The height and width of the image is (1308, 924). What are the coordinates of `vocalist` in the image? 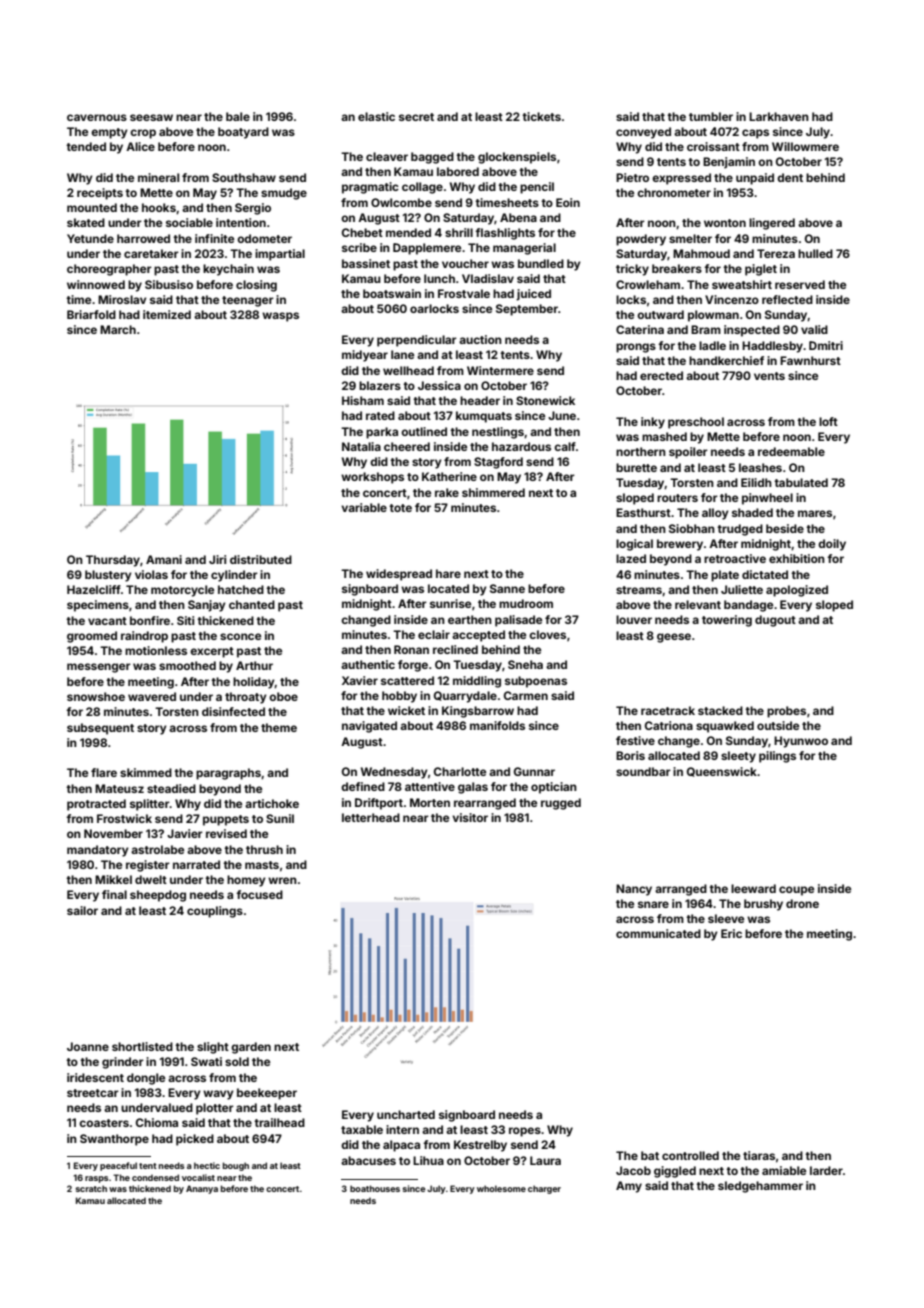 It's located at (198, 1177).
